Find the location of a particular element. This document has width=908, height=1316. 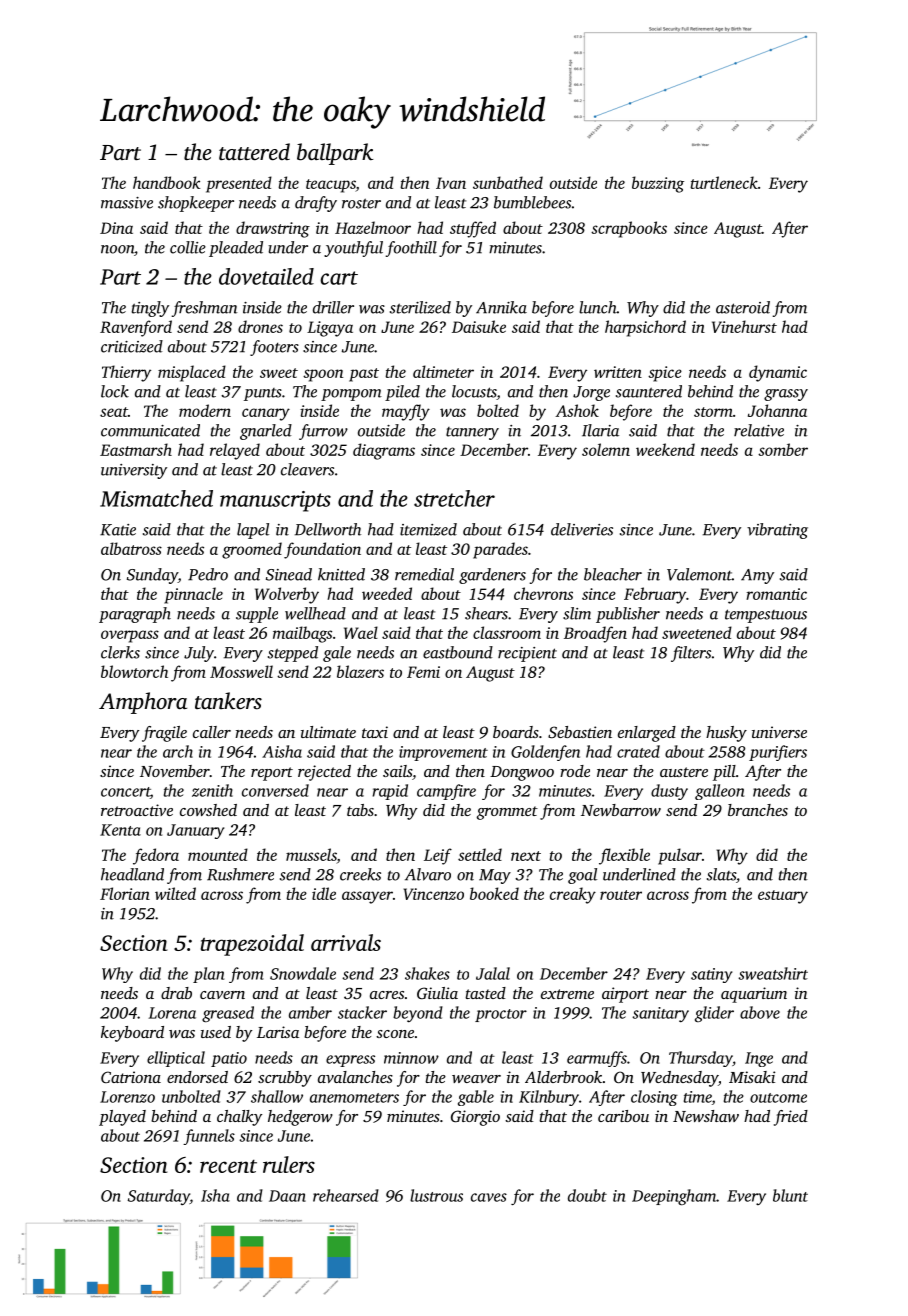

tattered is located at coordinates (254, 151).
